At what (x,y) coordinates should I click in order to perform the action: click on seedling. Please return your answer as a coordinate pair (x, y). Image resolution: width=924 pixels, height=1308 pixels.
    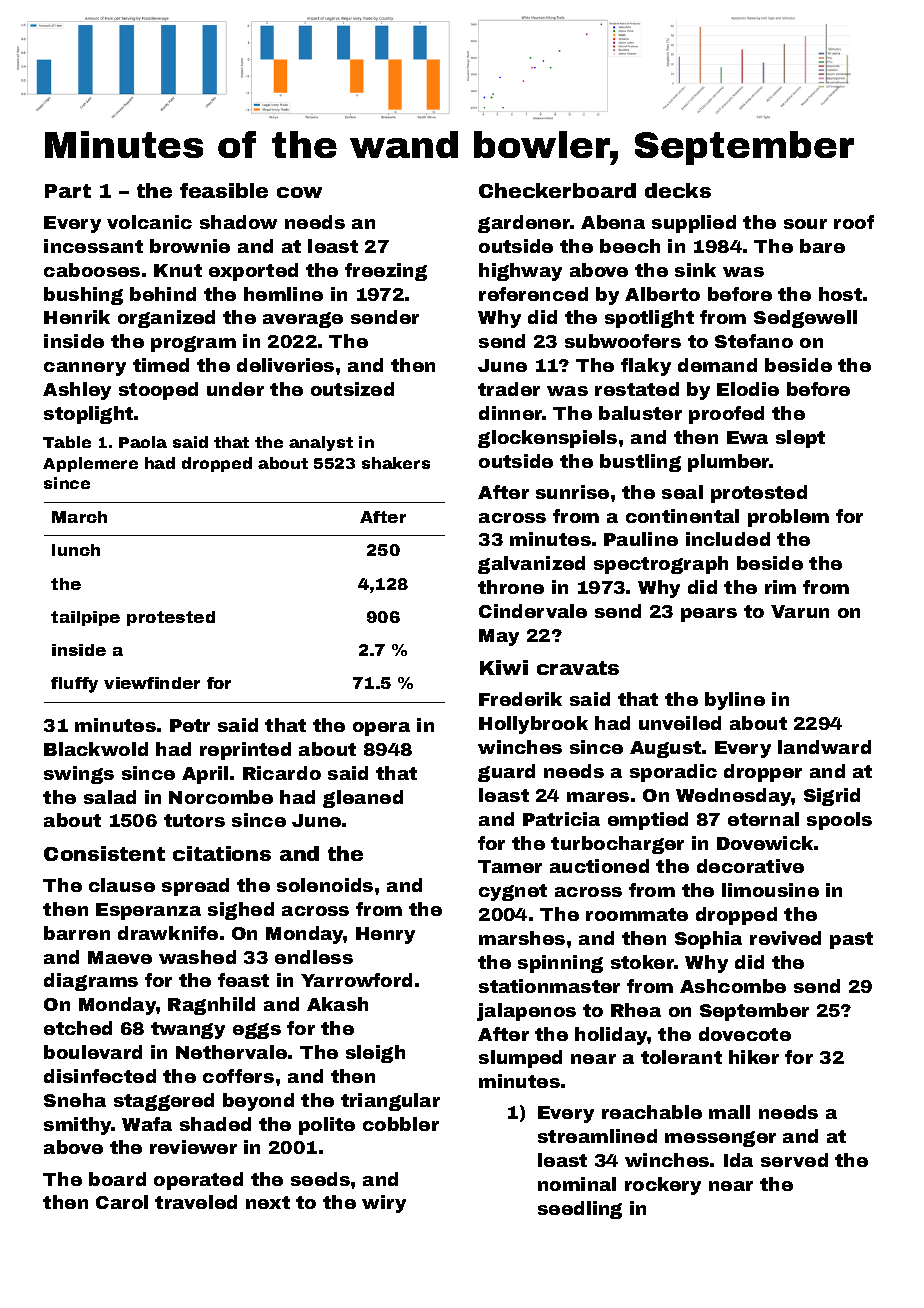
    Looking at the image, I should click on (580, 1210).
